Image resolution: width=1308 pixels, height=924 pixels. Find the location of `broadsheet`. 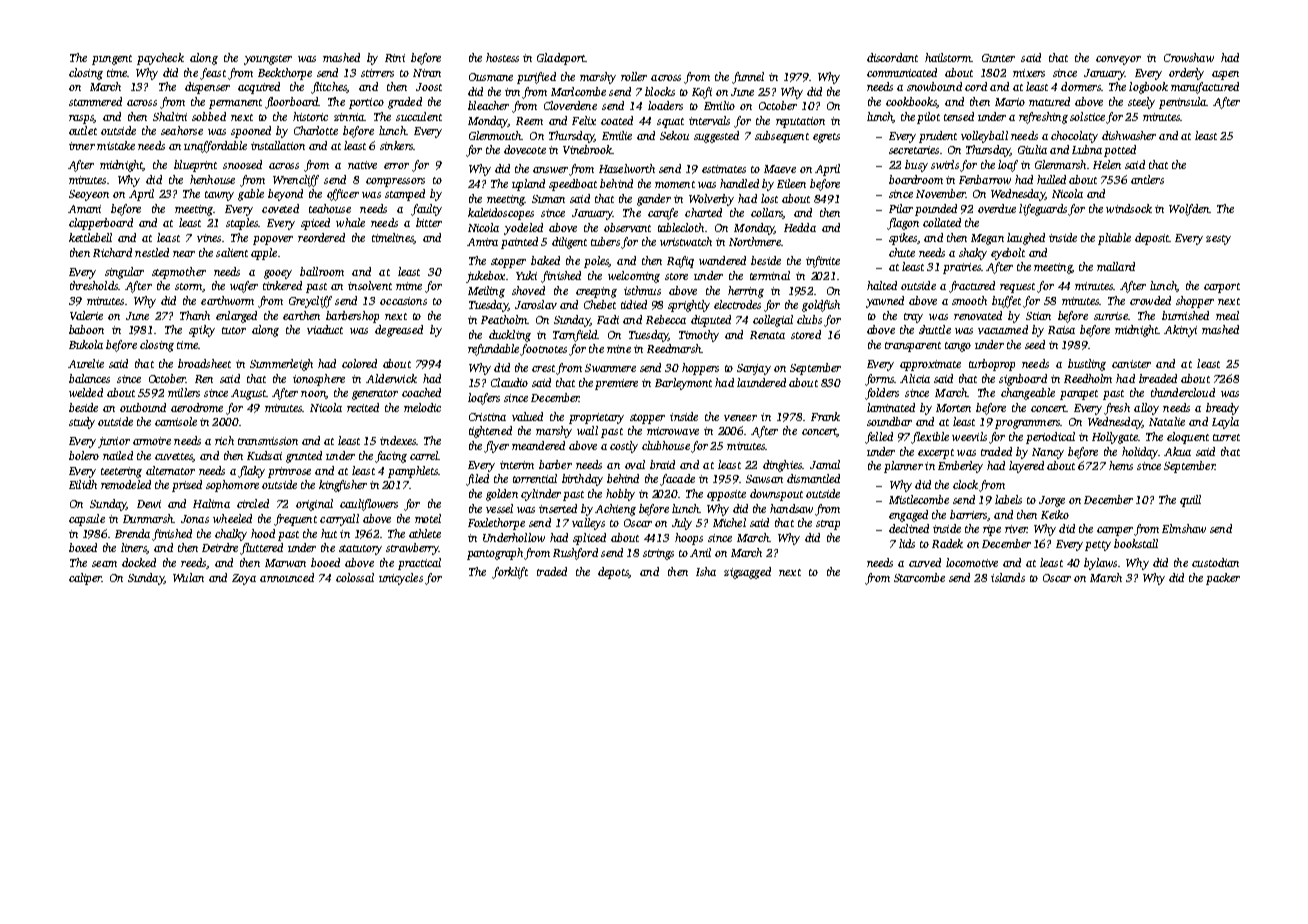

broadsheet is located at coordinates (204, 363).
